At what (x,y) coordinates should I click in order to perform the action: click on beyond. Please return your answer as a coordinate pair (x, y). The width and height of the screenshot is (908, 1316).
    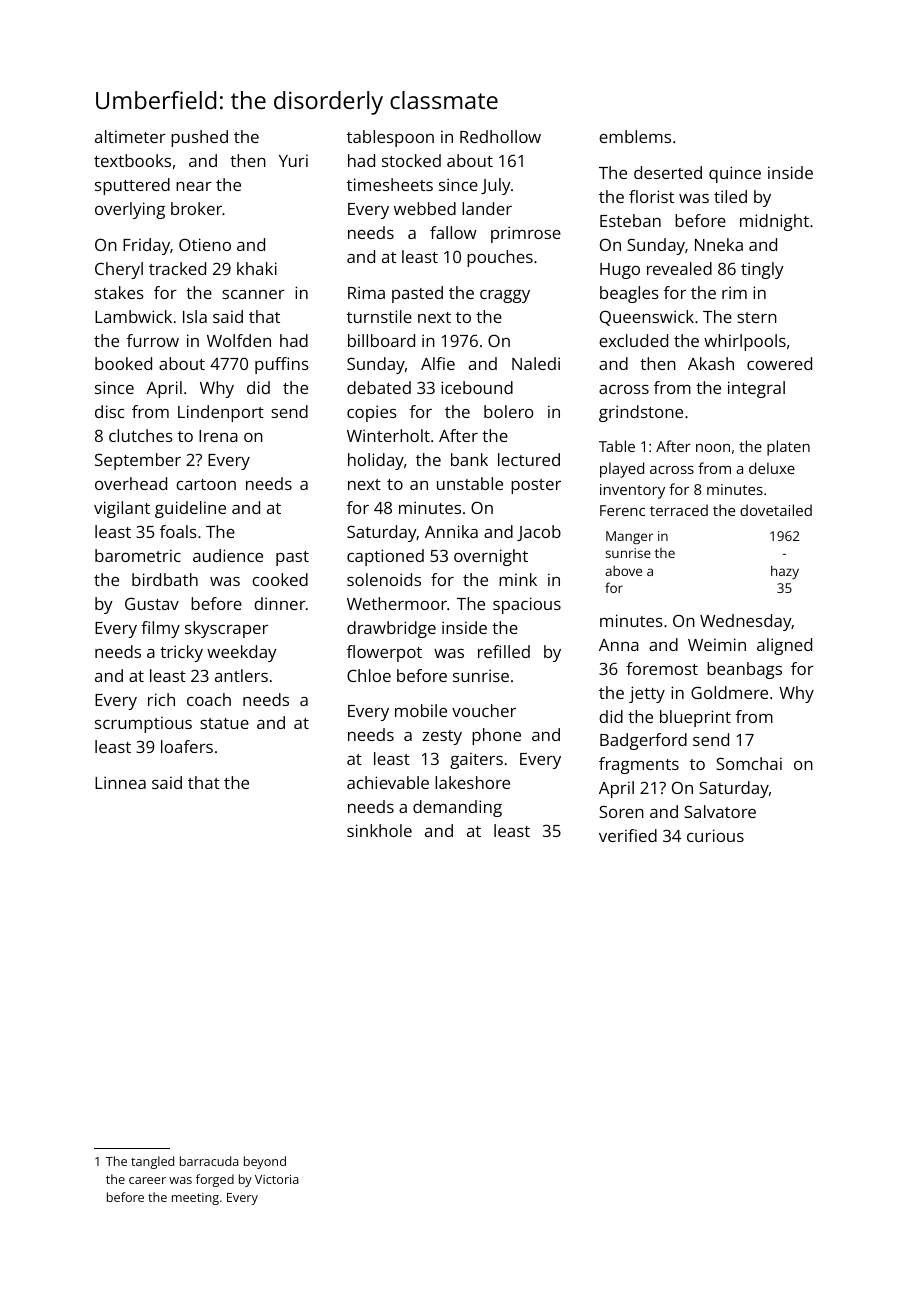
    Looking at the image, I should click on (265, 1162).
